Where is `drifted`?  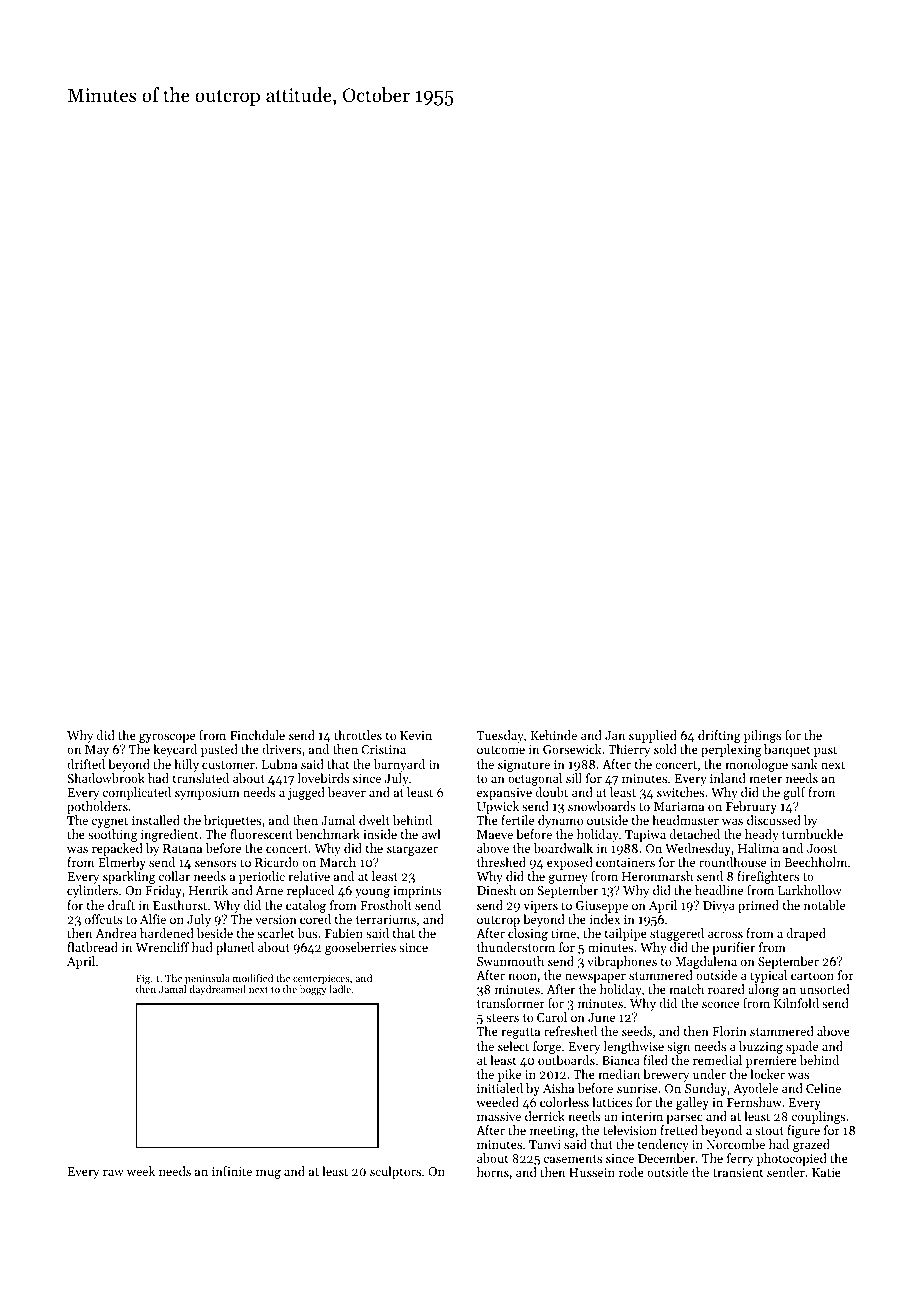 drifted is located at coordinates (86, 764).
